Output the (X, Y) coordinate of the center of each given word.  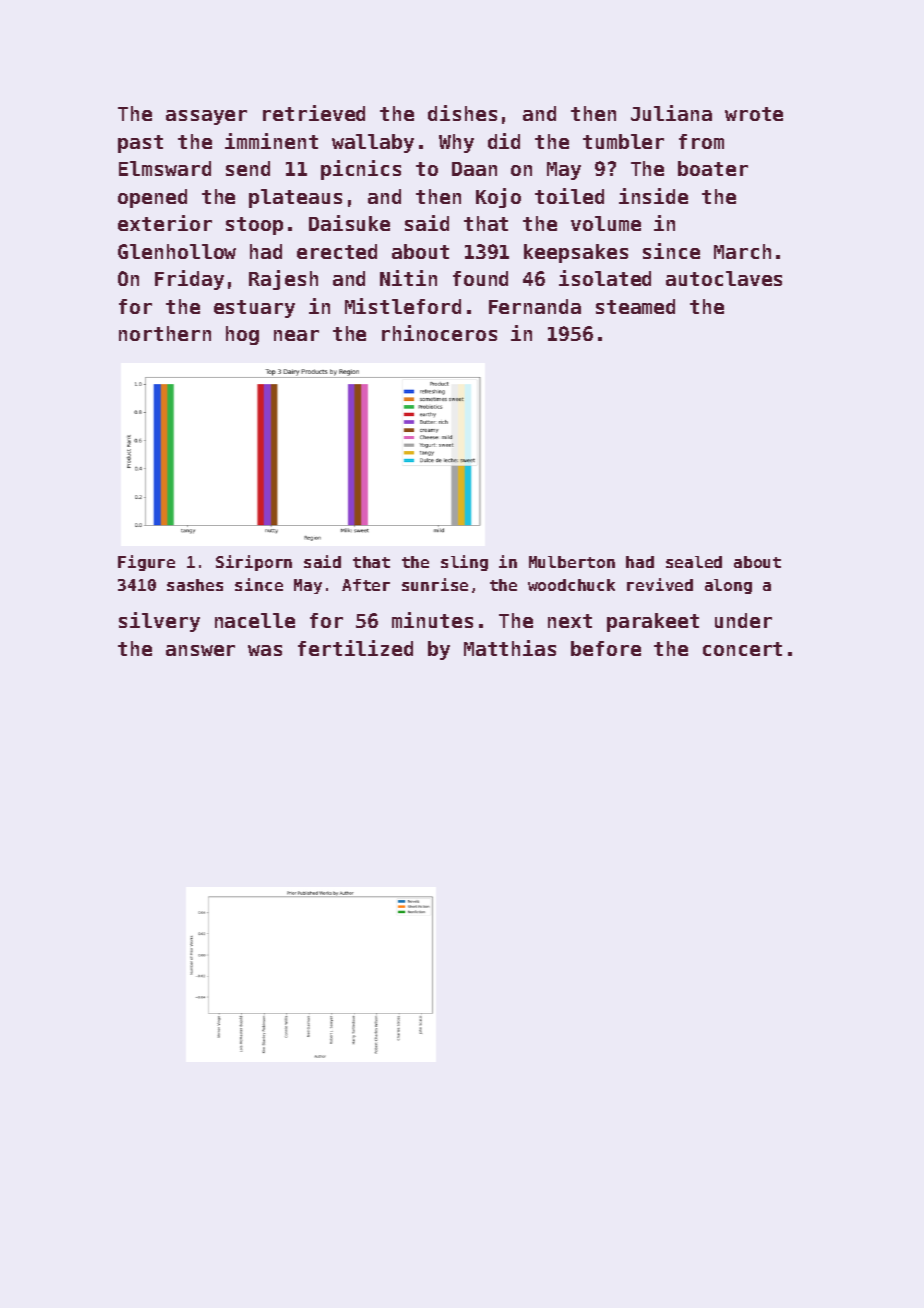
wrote (754, 114)
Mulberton (572, 562)
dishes (462, 113)
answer (200, 650)
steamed (635, 306)
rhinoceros (439, 333)
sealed (694, 562)
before (606, 648)
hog (242, 335)
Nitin (408, 278)
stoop (254, 226)
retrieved (314, 113)
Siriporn (254, 563)
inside (653, 196)
